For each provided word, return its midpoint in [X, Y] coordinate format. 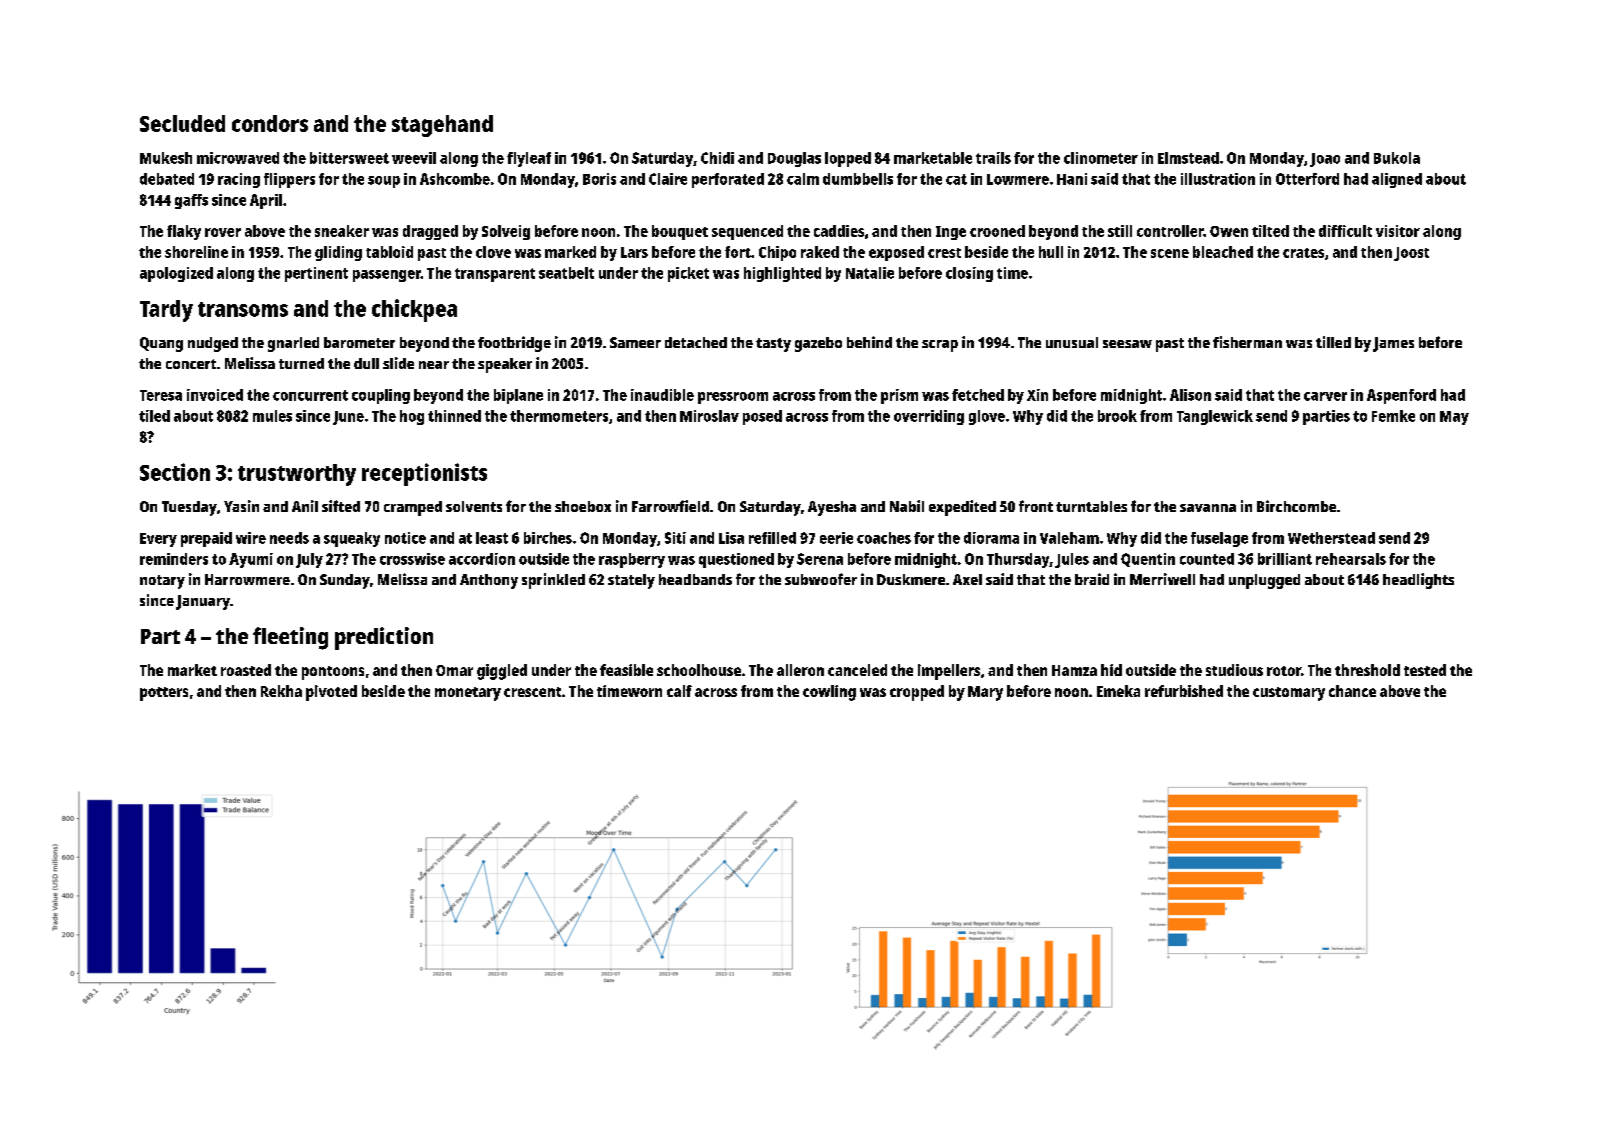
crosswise [412, 559]
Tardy [166, 311]
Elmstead [1188, 158]
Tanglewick [1215, 417]
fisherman [1247, 342]
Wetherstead [1331, 538]
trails [993, 158]
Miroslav [709, 416]
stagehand [442, 126]
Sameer [635, 342]
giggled [502, 672]
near [434, 365]
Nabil [907, 506]
